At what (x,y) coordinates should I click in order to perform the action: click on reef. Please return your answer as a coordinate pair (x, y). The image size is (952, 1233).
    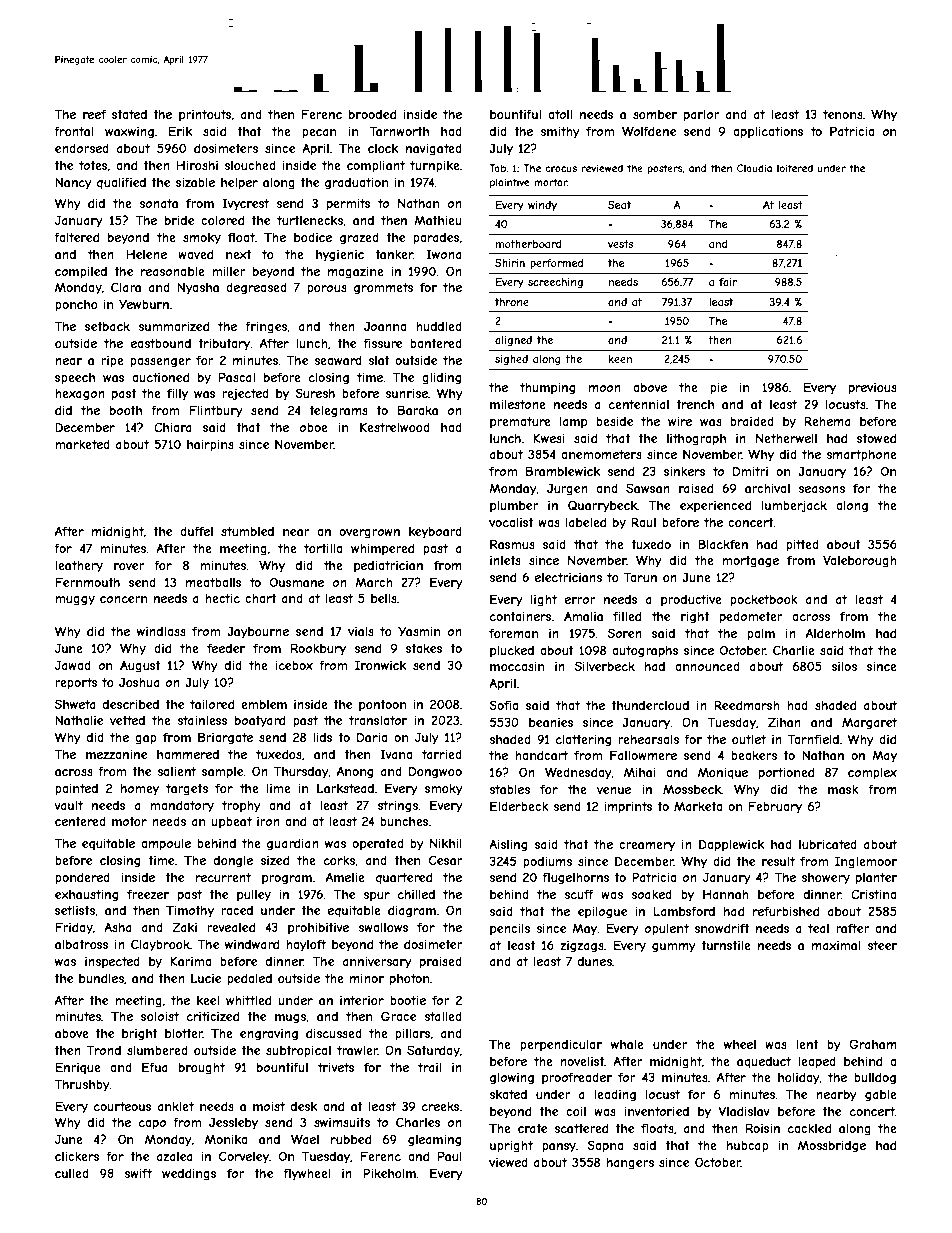
    Looking at the image, I should click on (94, 114).
